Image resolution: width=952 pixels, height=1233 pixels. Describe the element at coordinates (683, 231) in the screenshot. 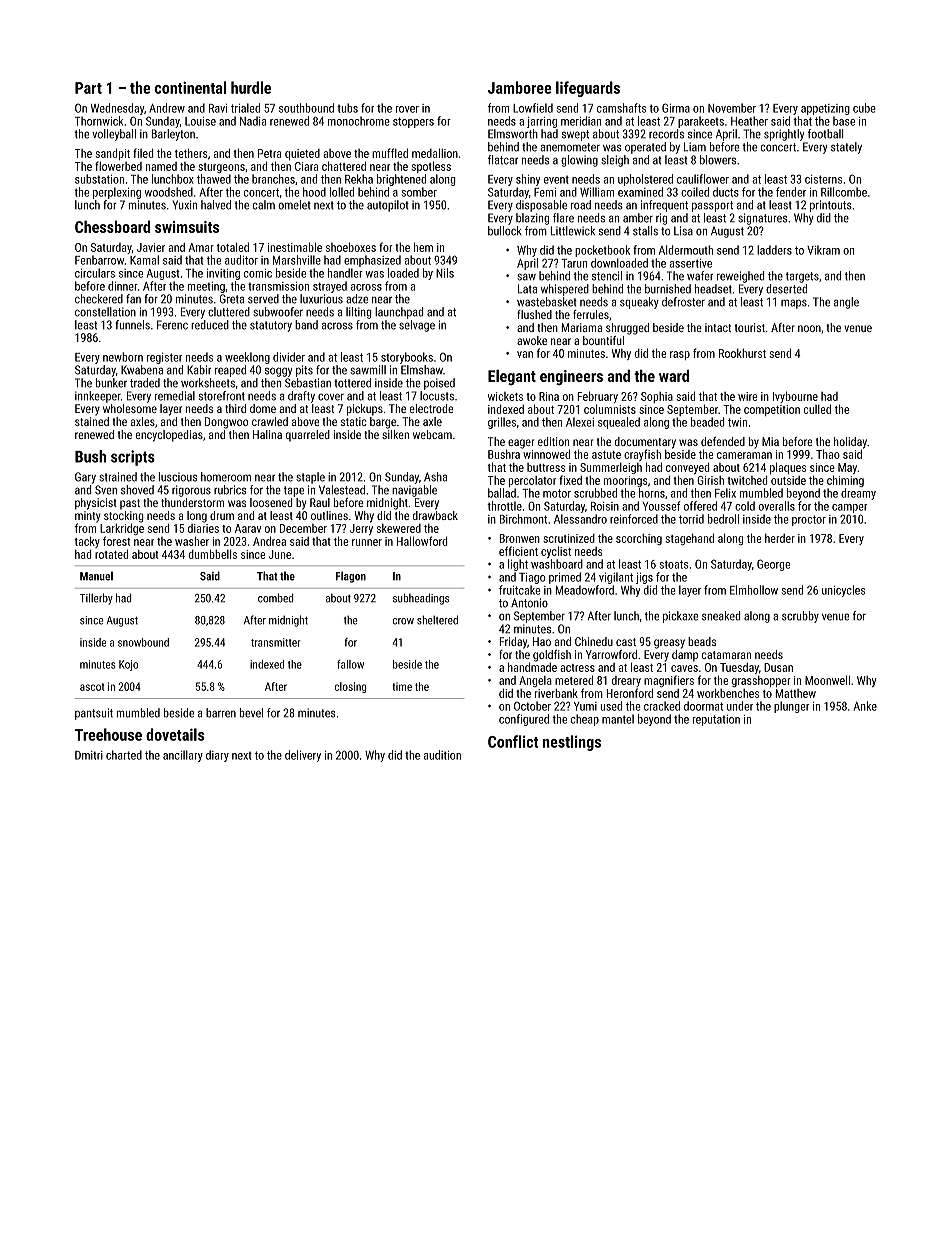

I see `Lisa` at that location.
